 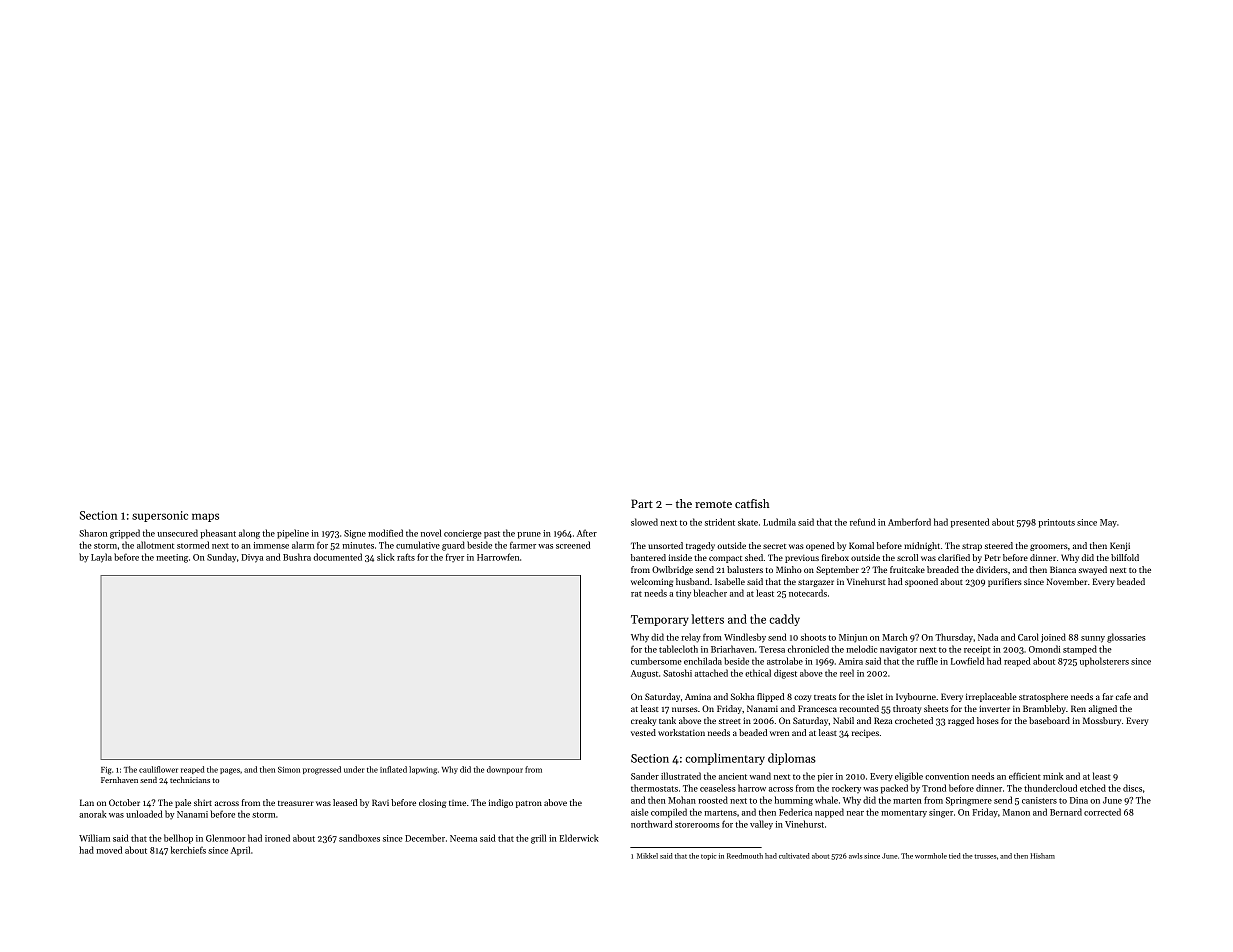 I want to click on catfish, so click(x=752, y=503).
